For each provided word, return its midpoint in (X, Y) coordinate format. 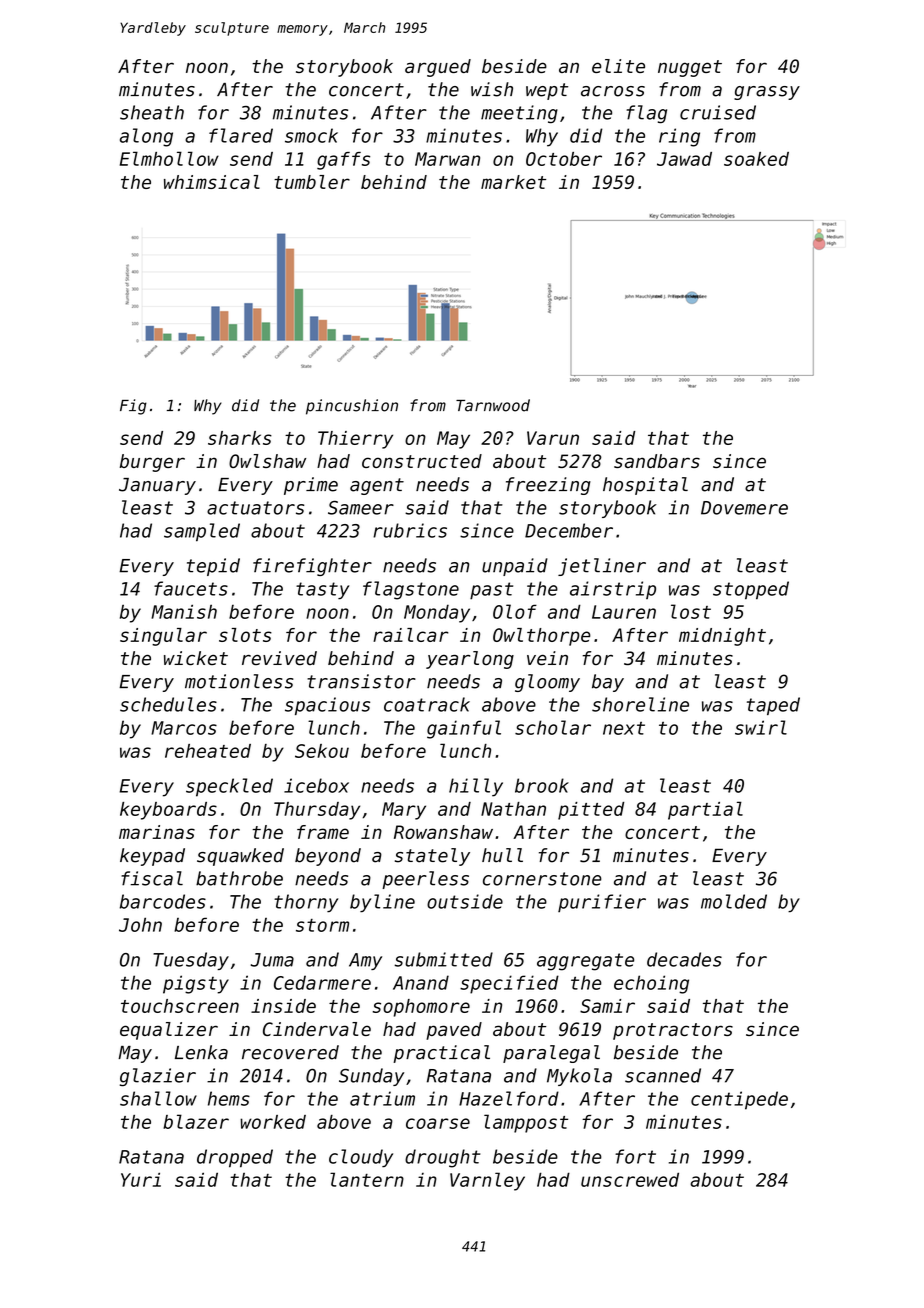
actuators (255, 508)
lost (691, 611)
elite (618, 66)
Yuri (141, 1180)
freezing (548, 486)
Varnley (487, 1181)
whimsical (212, 182)
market (513, 182)
